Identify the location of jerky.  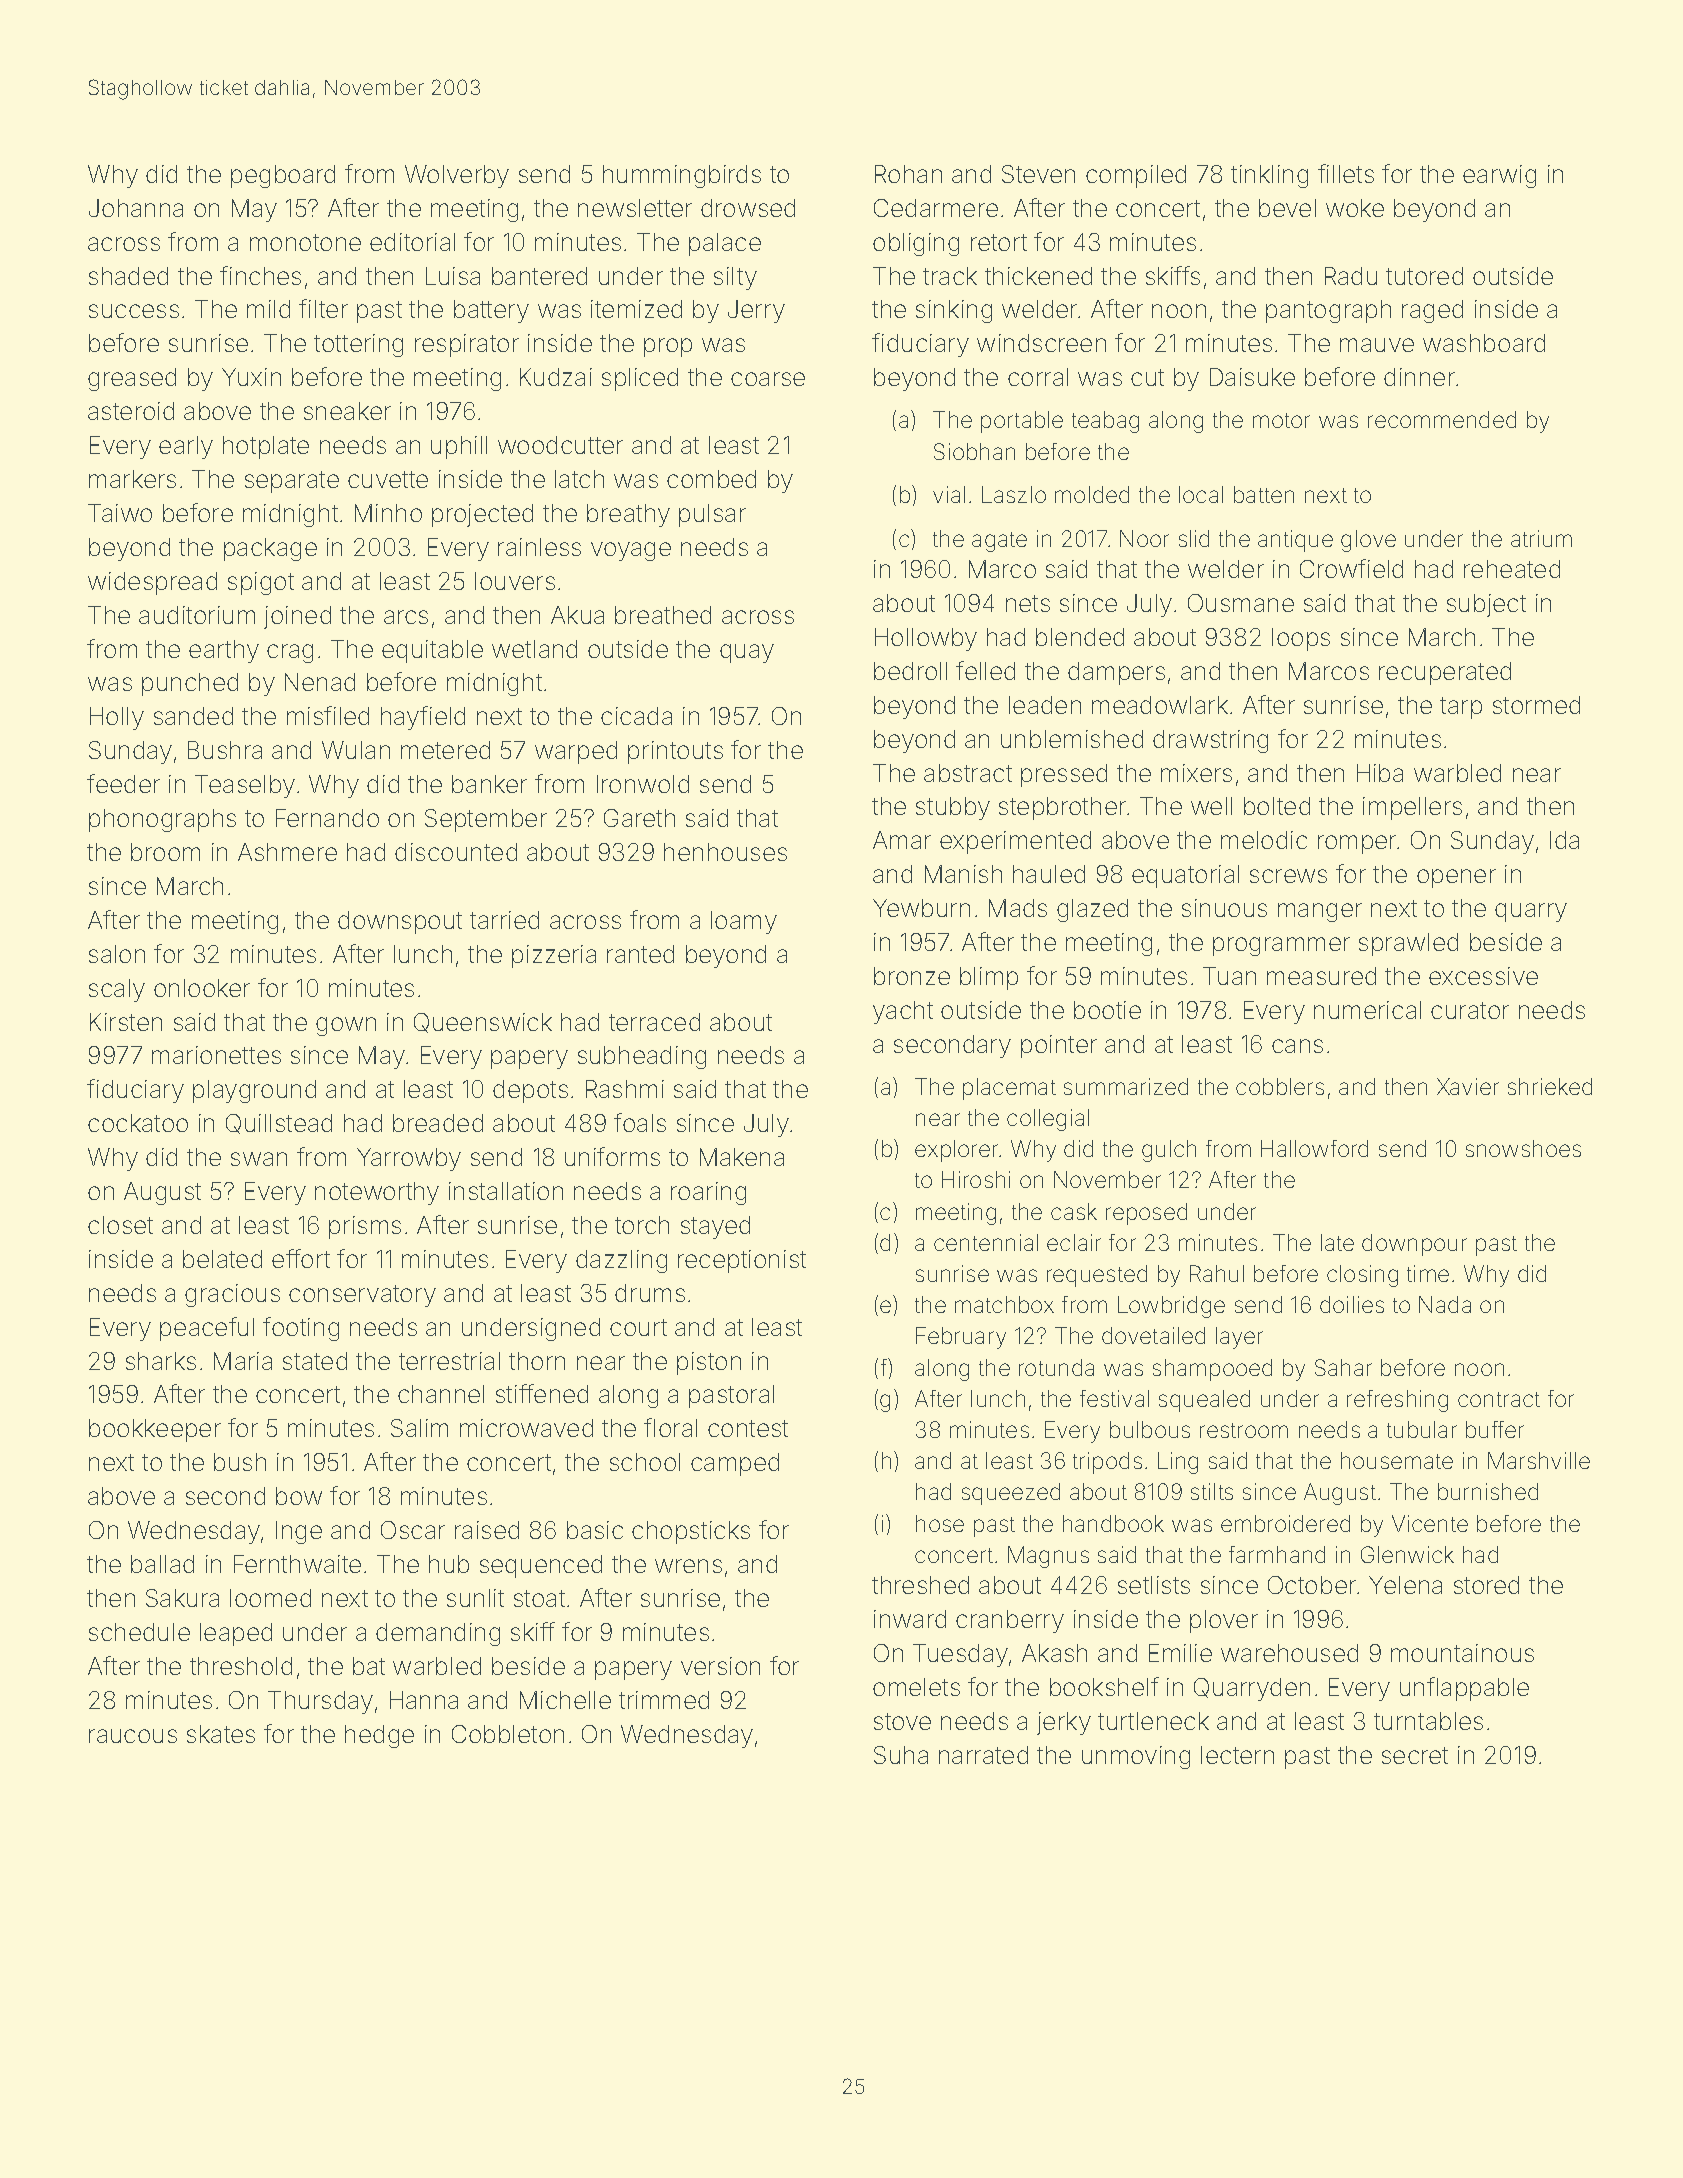
(1064, 1723).
